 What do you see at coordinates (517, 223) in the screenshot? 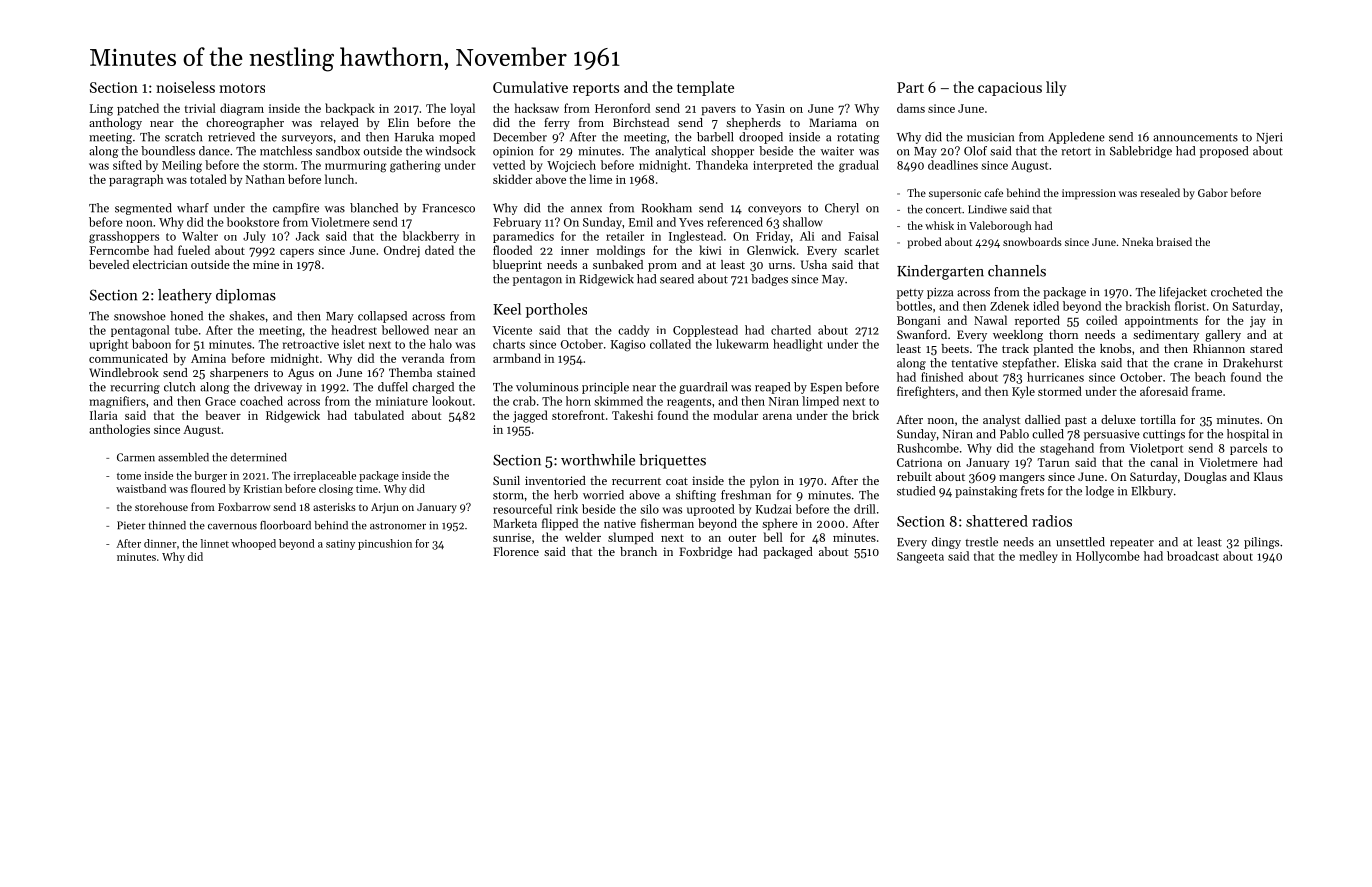
I see `February` at bounding box center [517, 223].
